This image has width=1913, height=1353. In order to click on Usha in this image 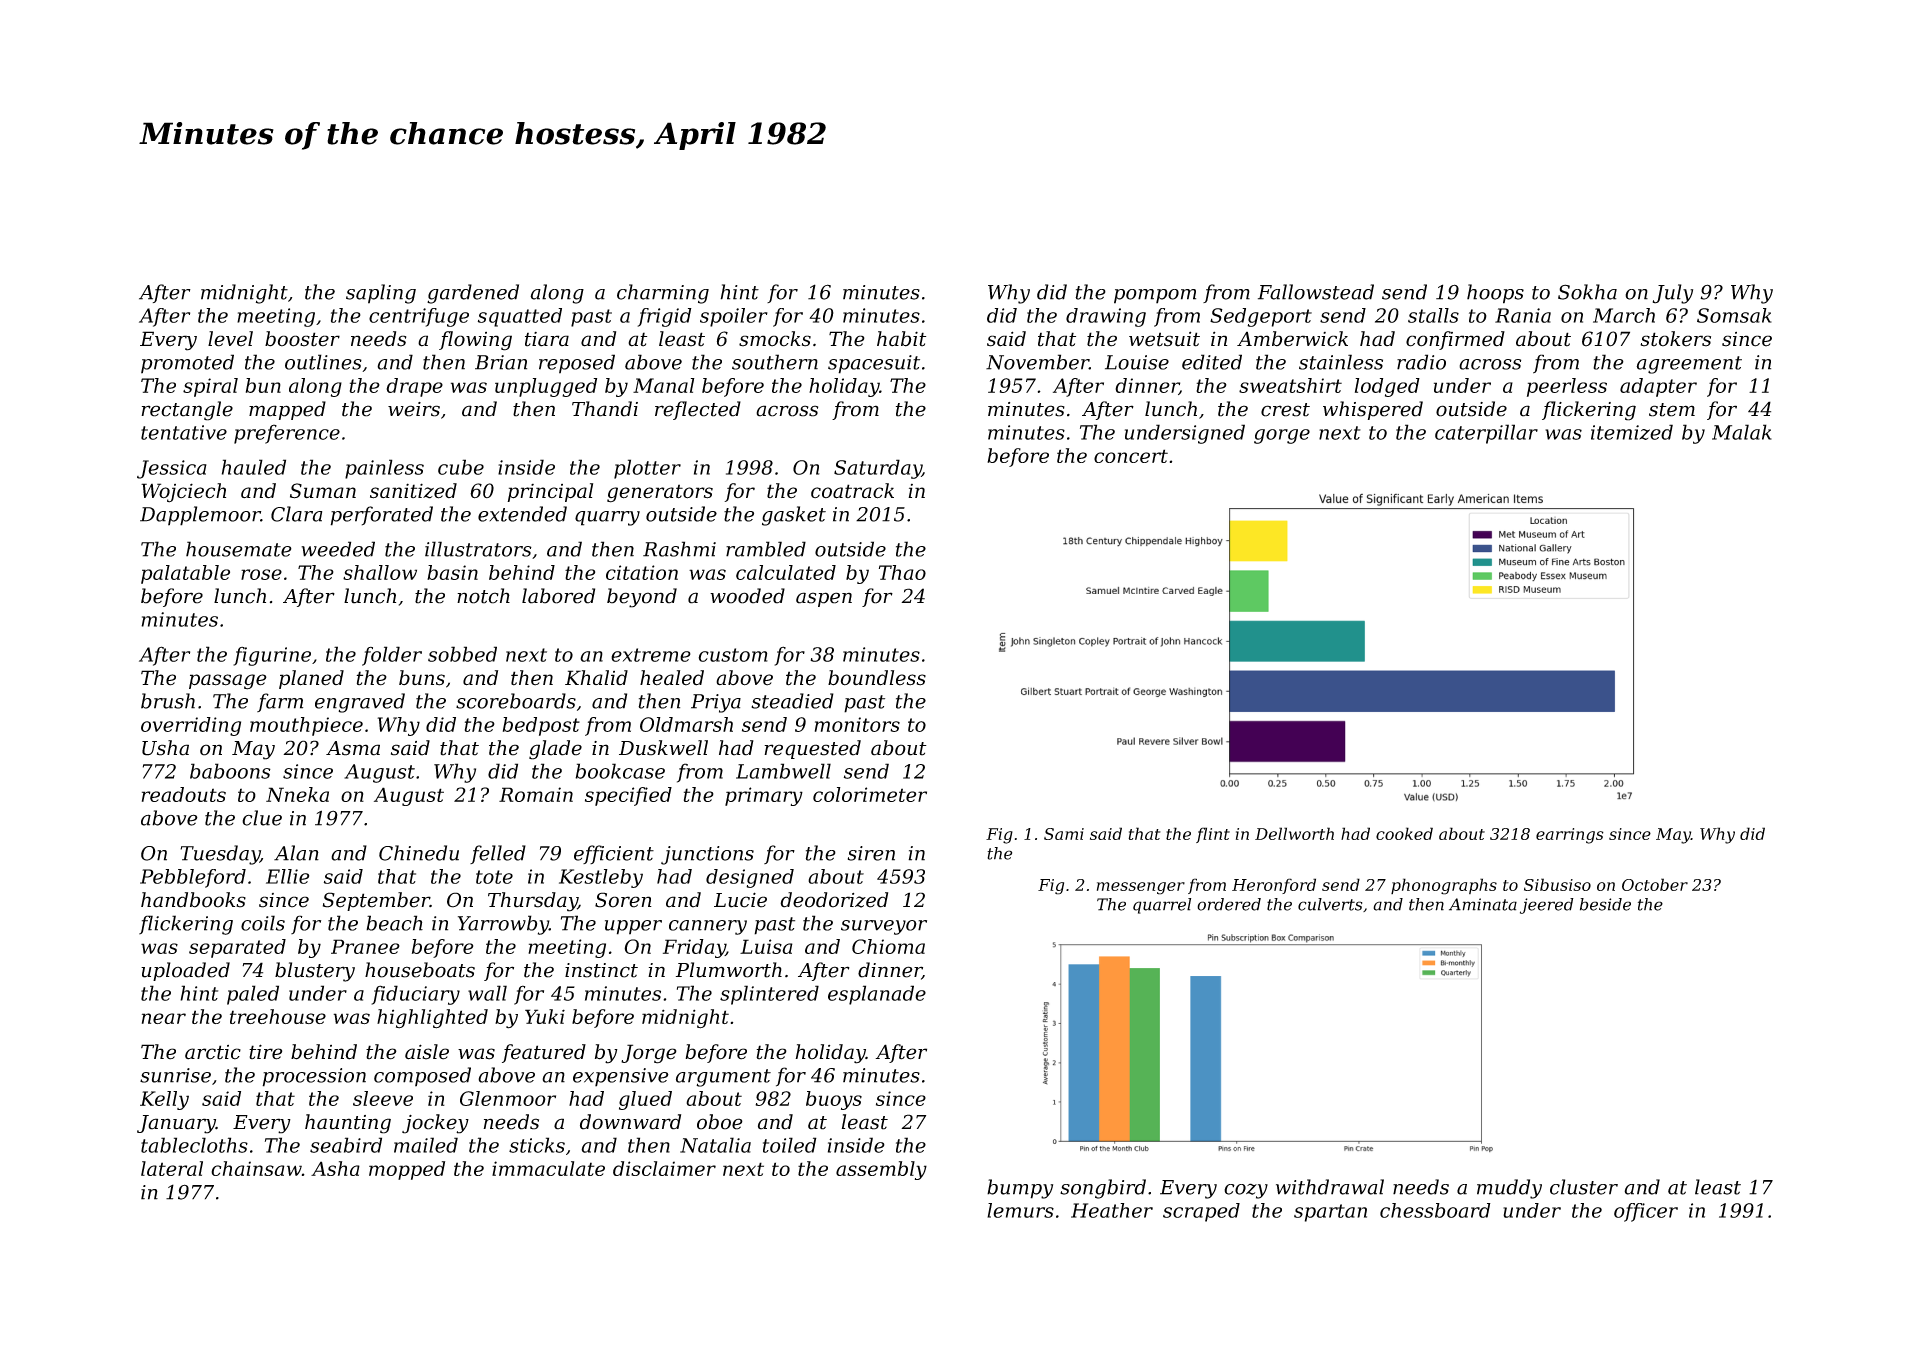, I will do `click(165, 748)`.
